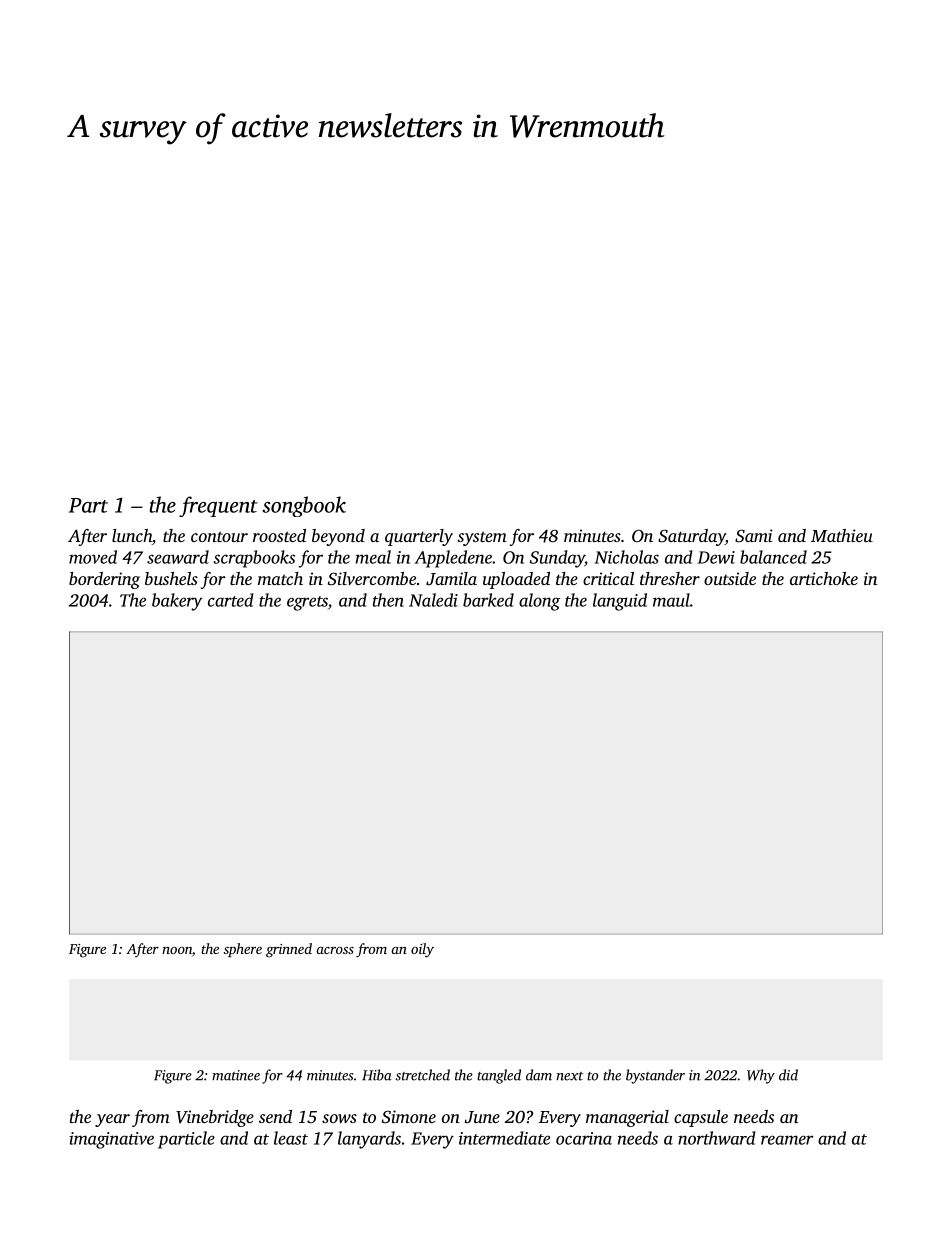  What do you see at coordinates (177, 602) in the document?
I see `bakery` at bounding box center [177, 602].
